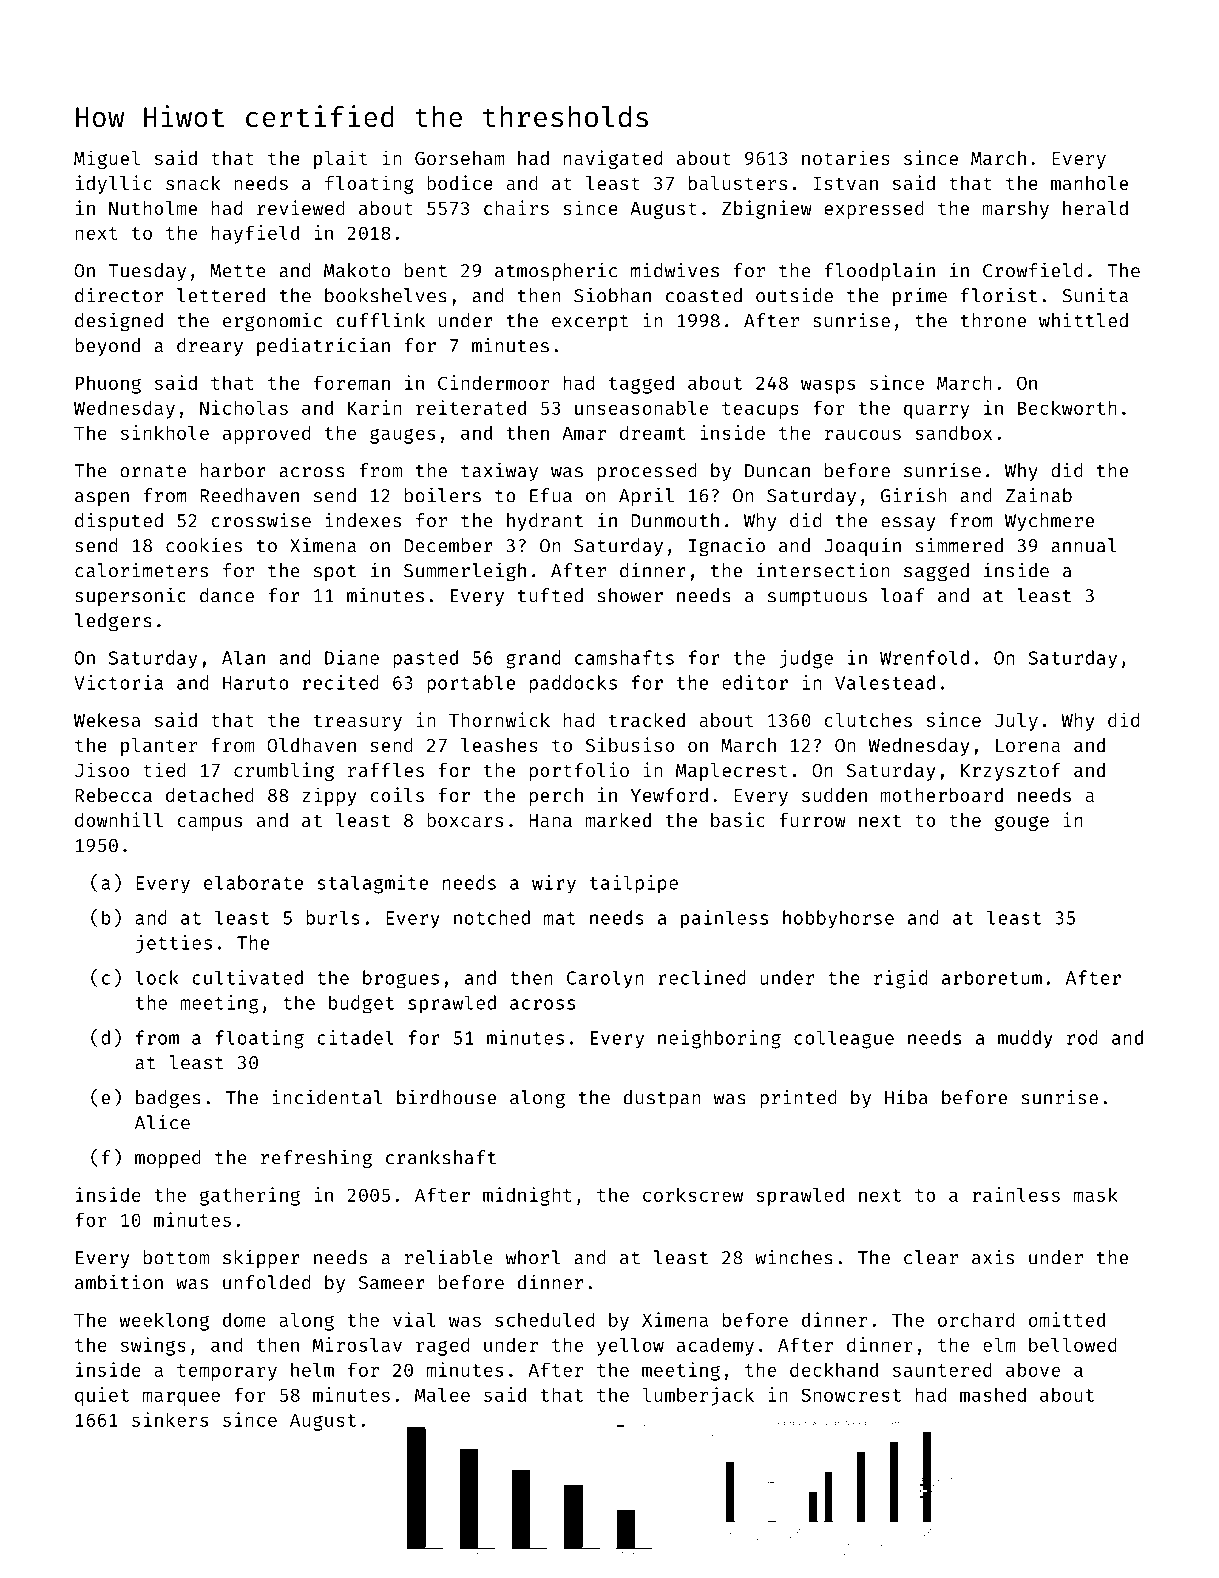  I want to click on reclined, so click(702, 977).
